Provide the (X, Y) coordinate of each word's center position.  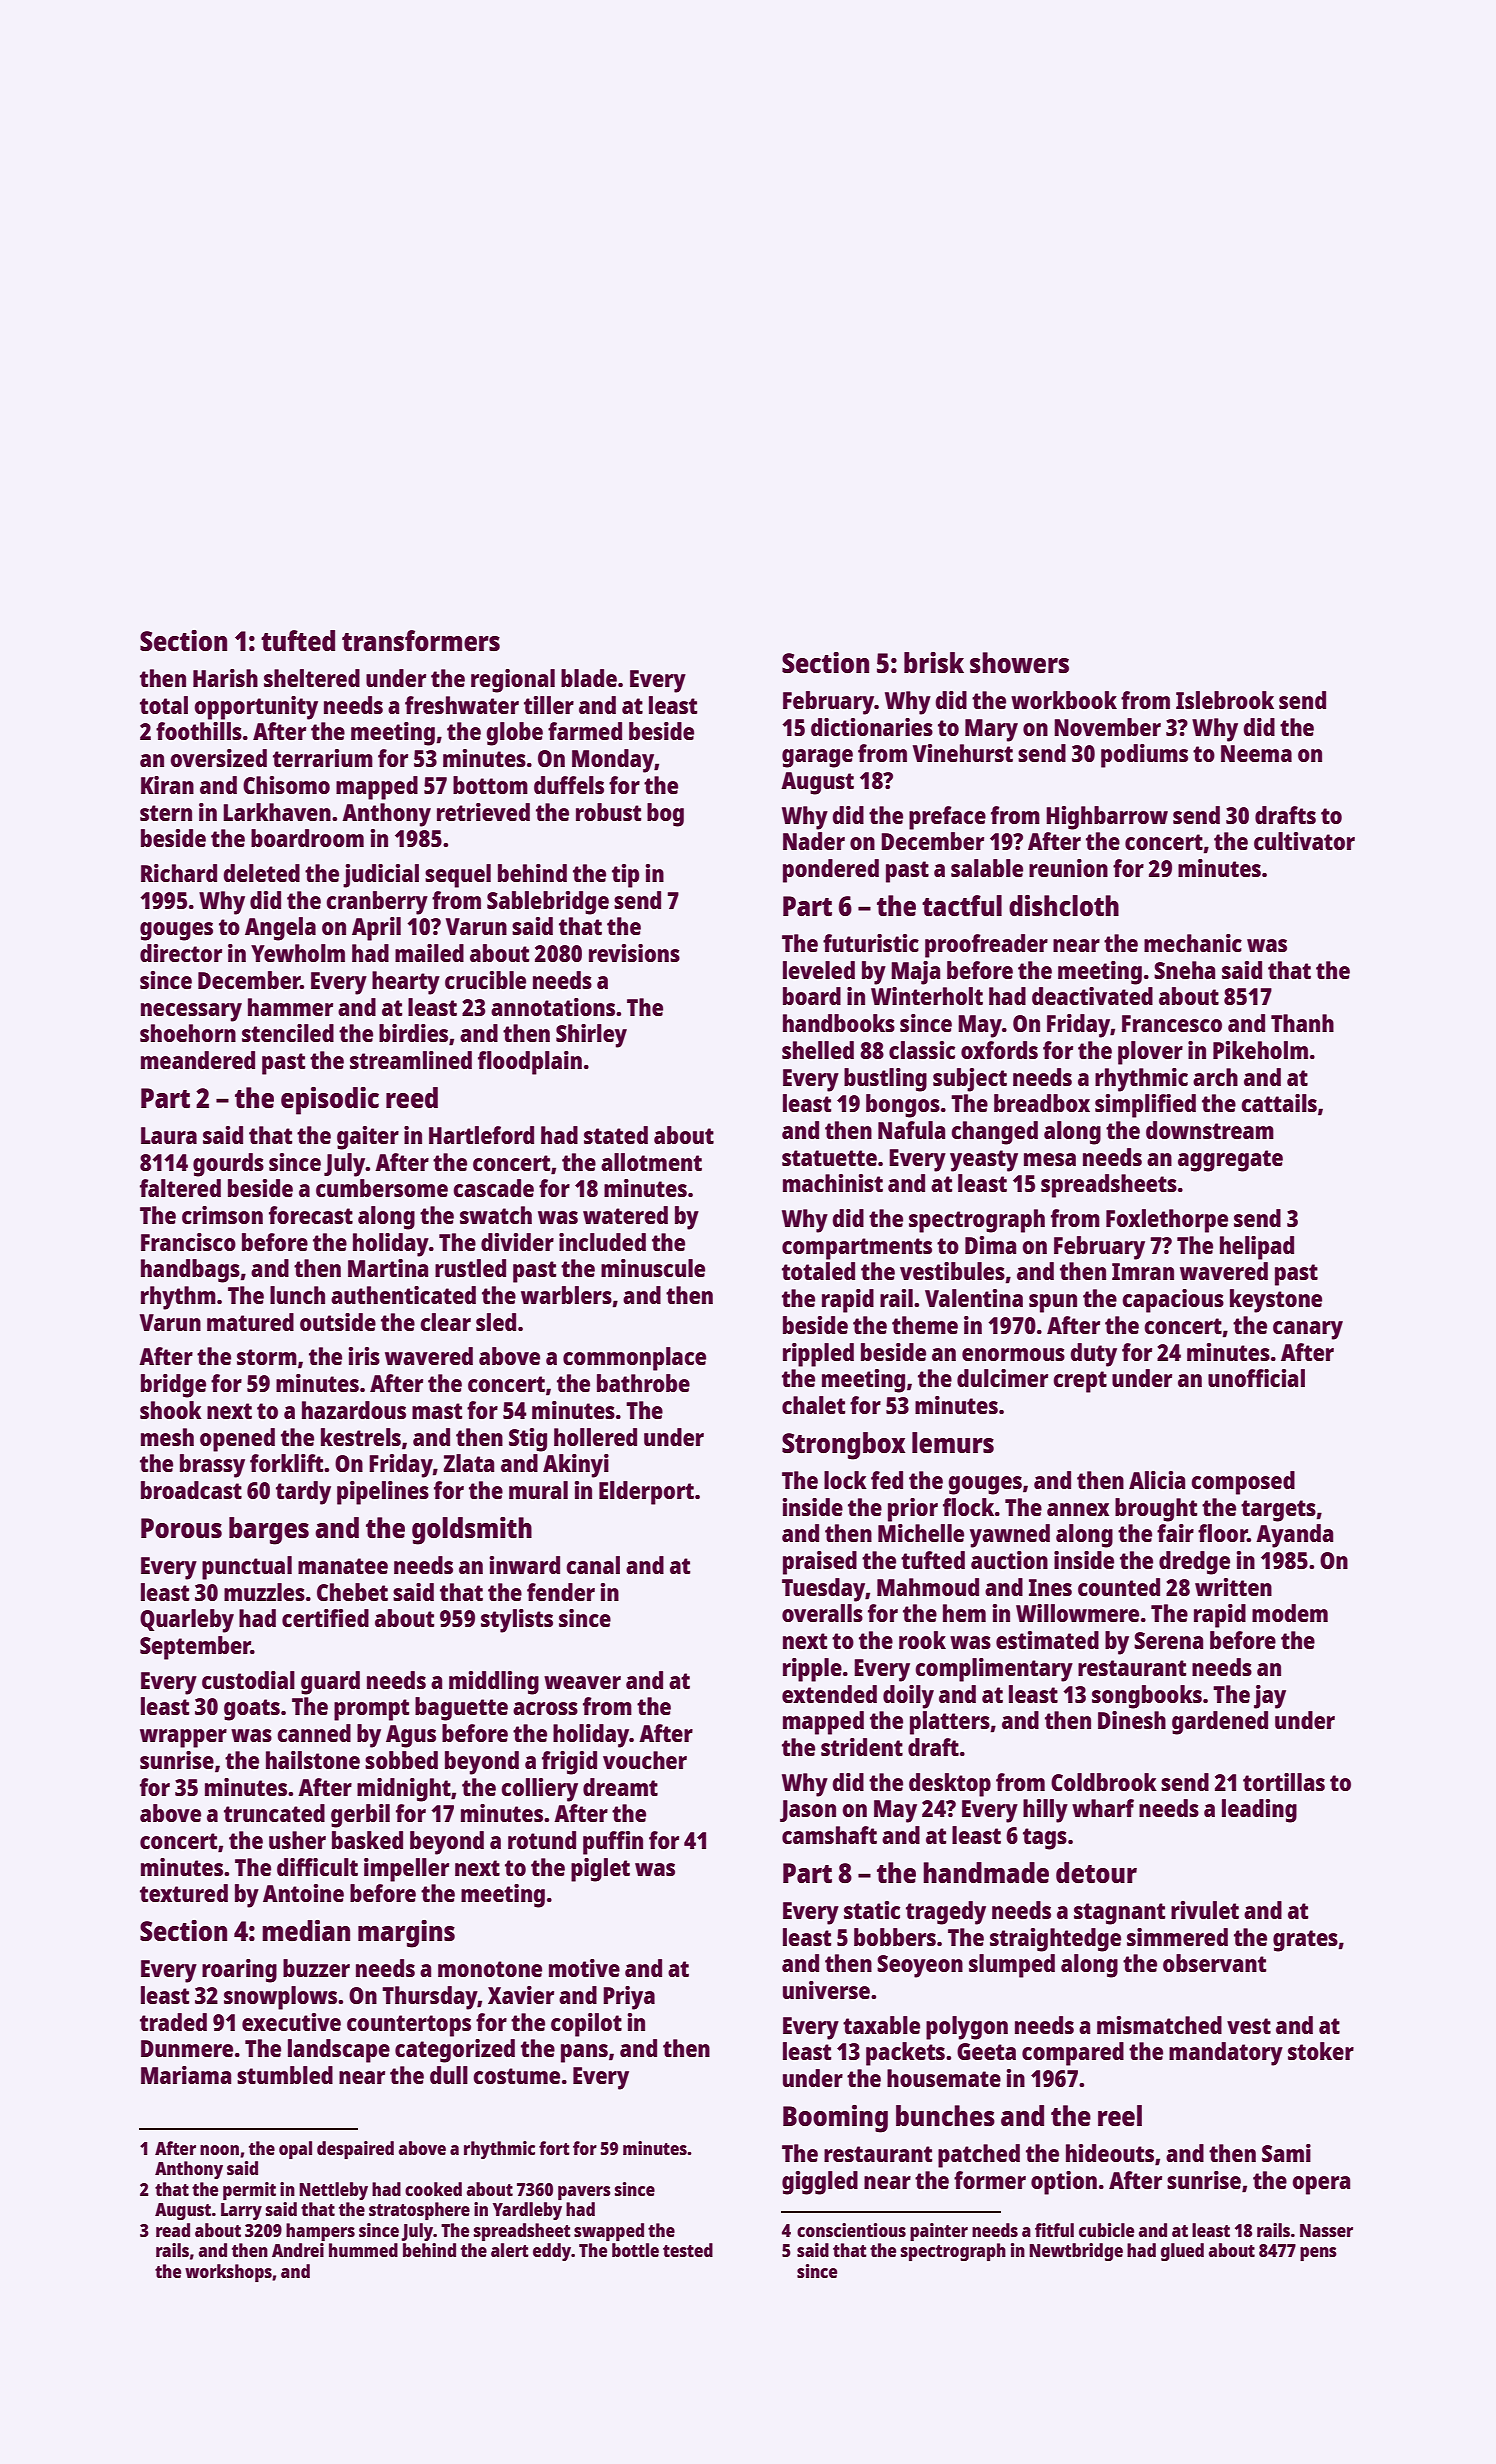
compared (1073, 2054)
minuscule (653, 1268)
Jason (808, 1811)
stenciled (288, 1033)
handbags (190, 1271)
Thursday (430, 1998)
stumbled (285, 2075)
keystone (1276, 1301)
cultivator (1304, 841)
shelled (818, 1050)
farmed (585, 731)
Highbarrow (1107, 818)
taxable (881, 2025)
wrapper (183, 1738)
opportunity (256, 708)
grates (1305, 1941)
